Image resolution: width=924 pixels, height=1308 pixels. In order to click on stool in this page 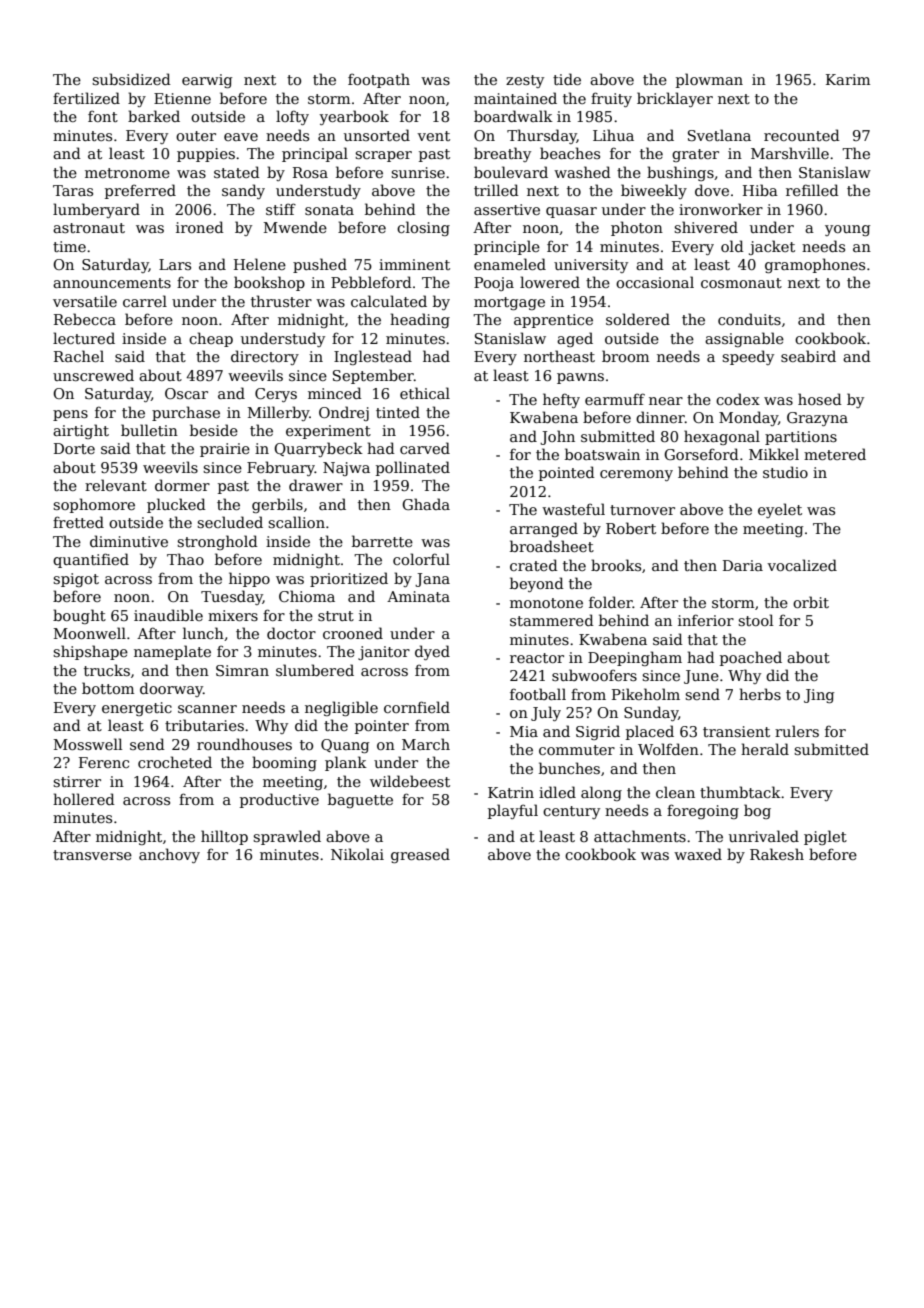, I will do `click(755, 620)`.
